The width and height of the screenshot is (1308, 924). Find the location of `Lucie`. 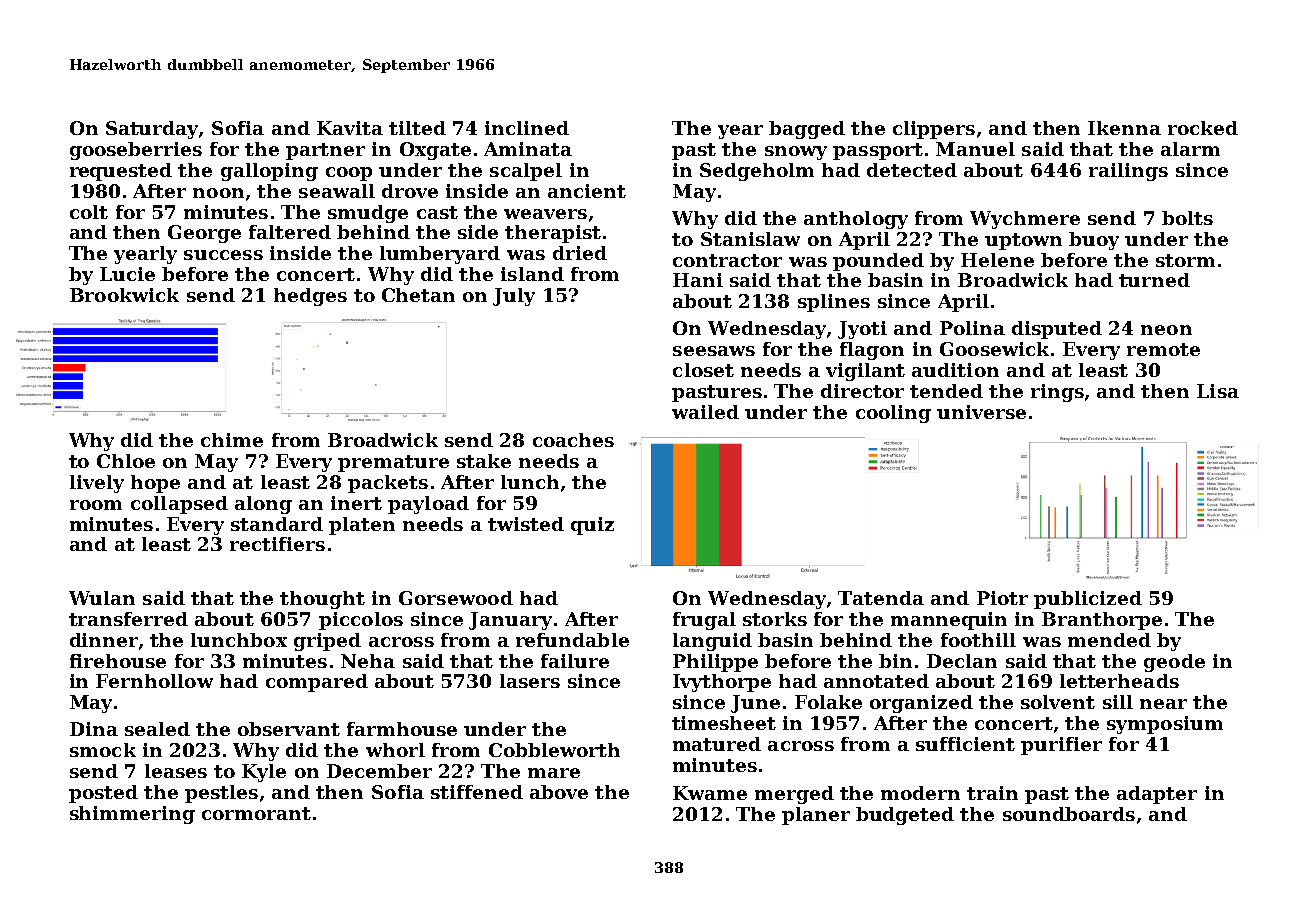

Lucie is located at coordinates (127, 274).
